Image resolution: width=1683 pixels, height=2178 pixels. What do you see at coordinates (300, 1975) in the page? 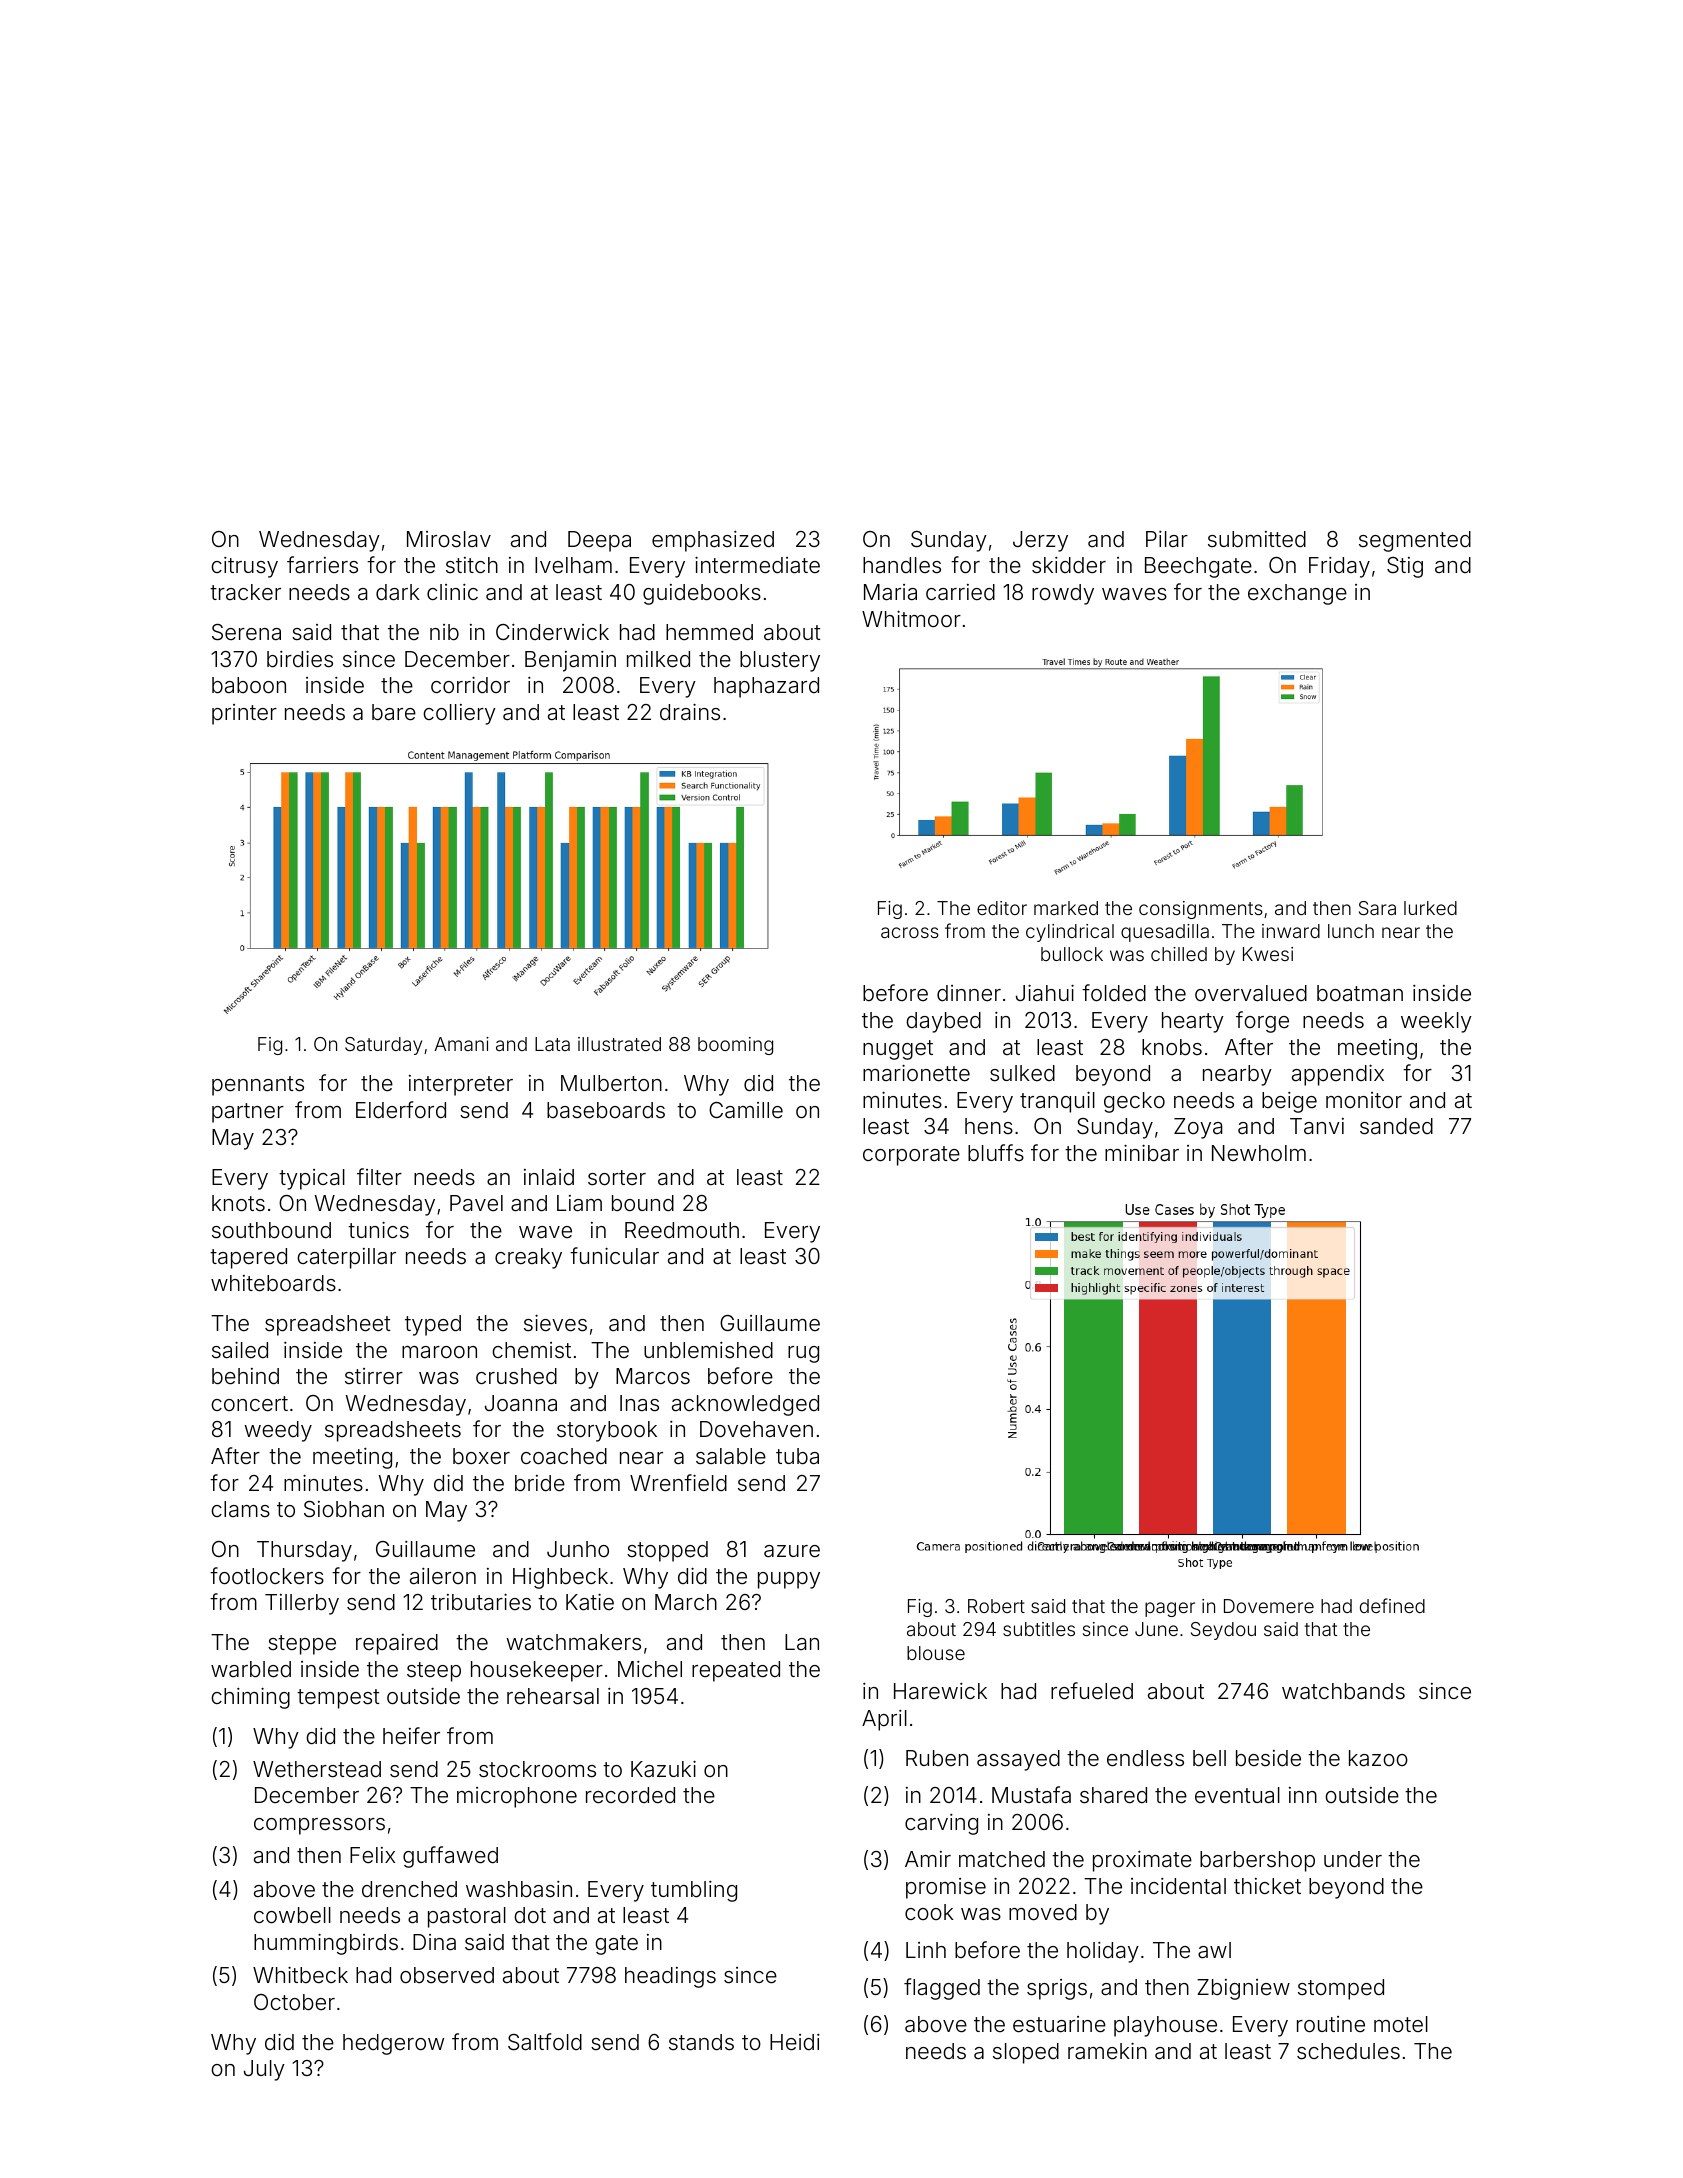
I see `Whitbeck` at bounding box center [300, 1975].
